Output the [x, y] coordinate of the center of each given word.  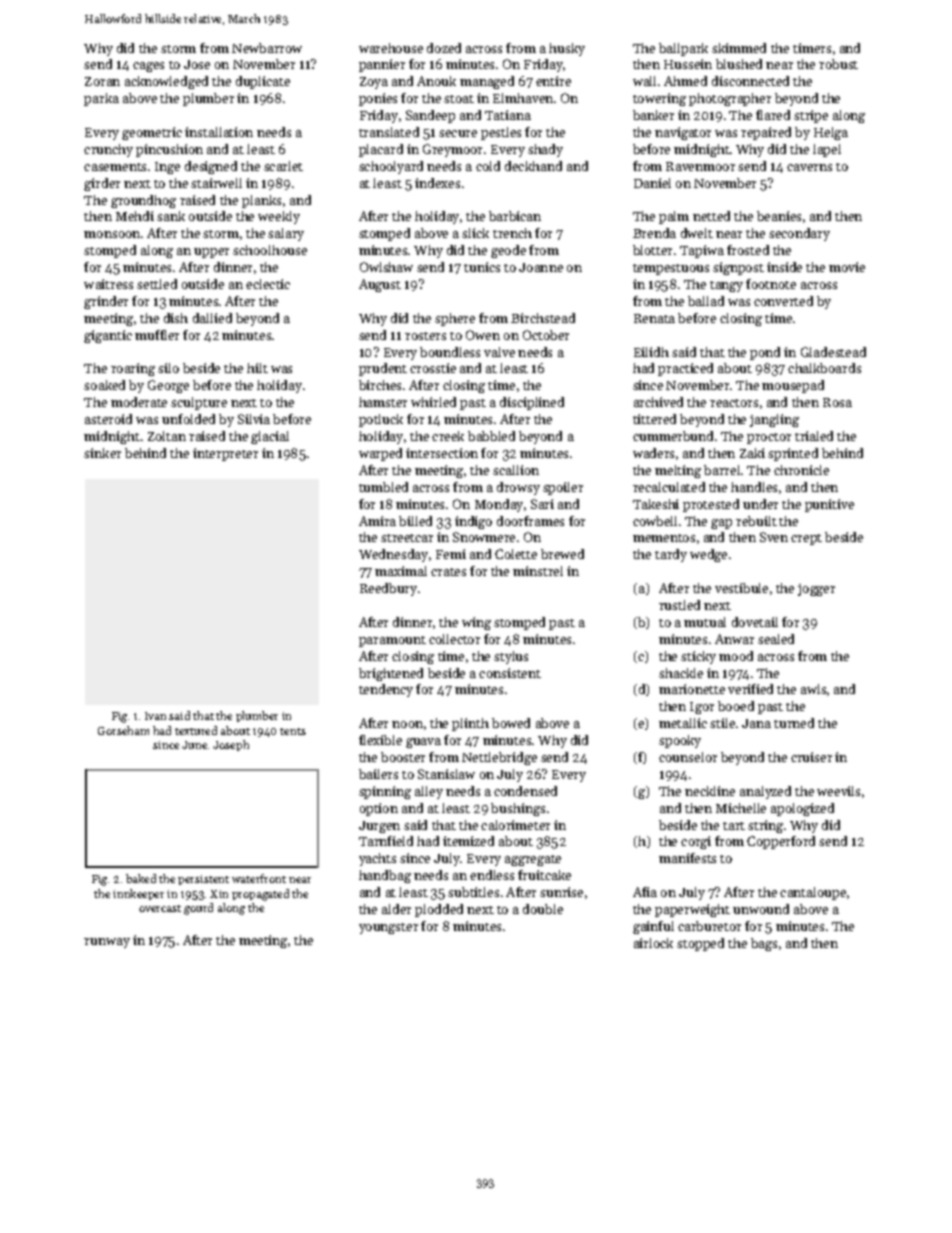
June [194, 745]
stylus [511, 657]
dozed [444, 48]
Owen [483, 335]
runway [107, 943]
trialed [814, 436]
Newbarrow [267, 48]
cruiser [811, 757]
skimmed [739, 48]
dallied [212, 318]
